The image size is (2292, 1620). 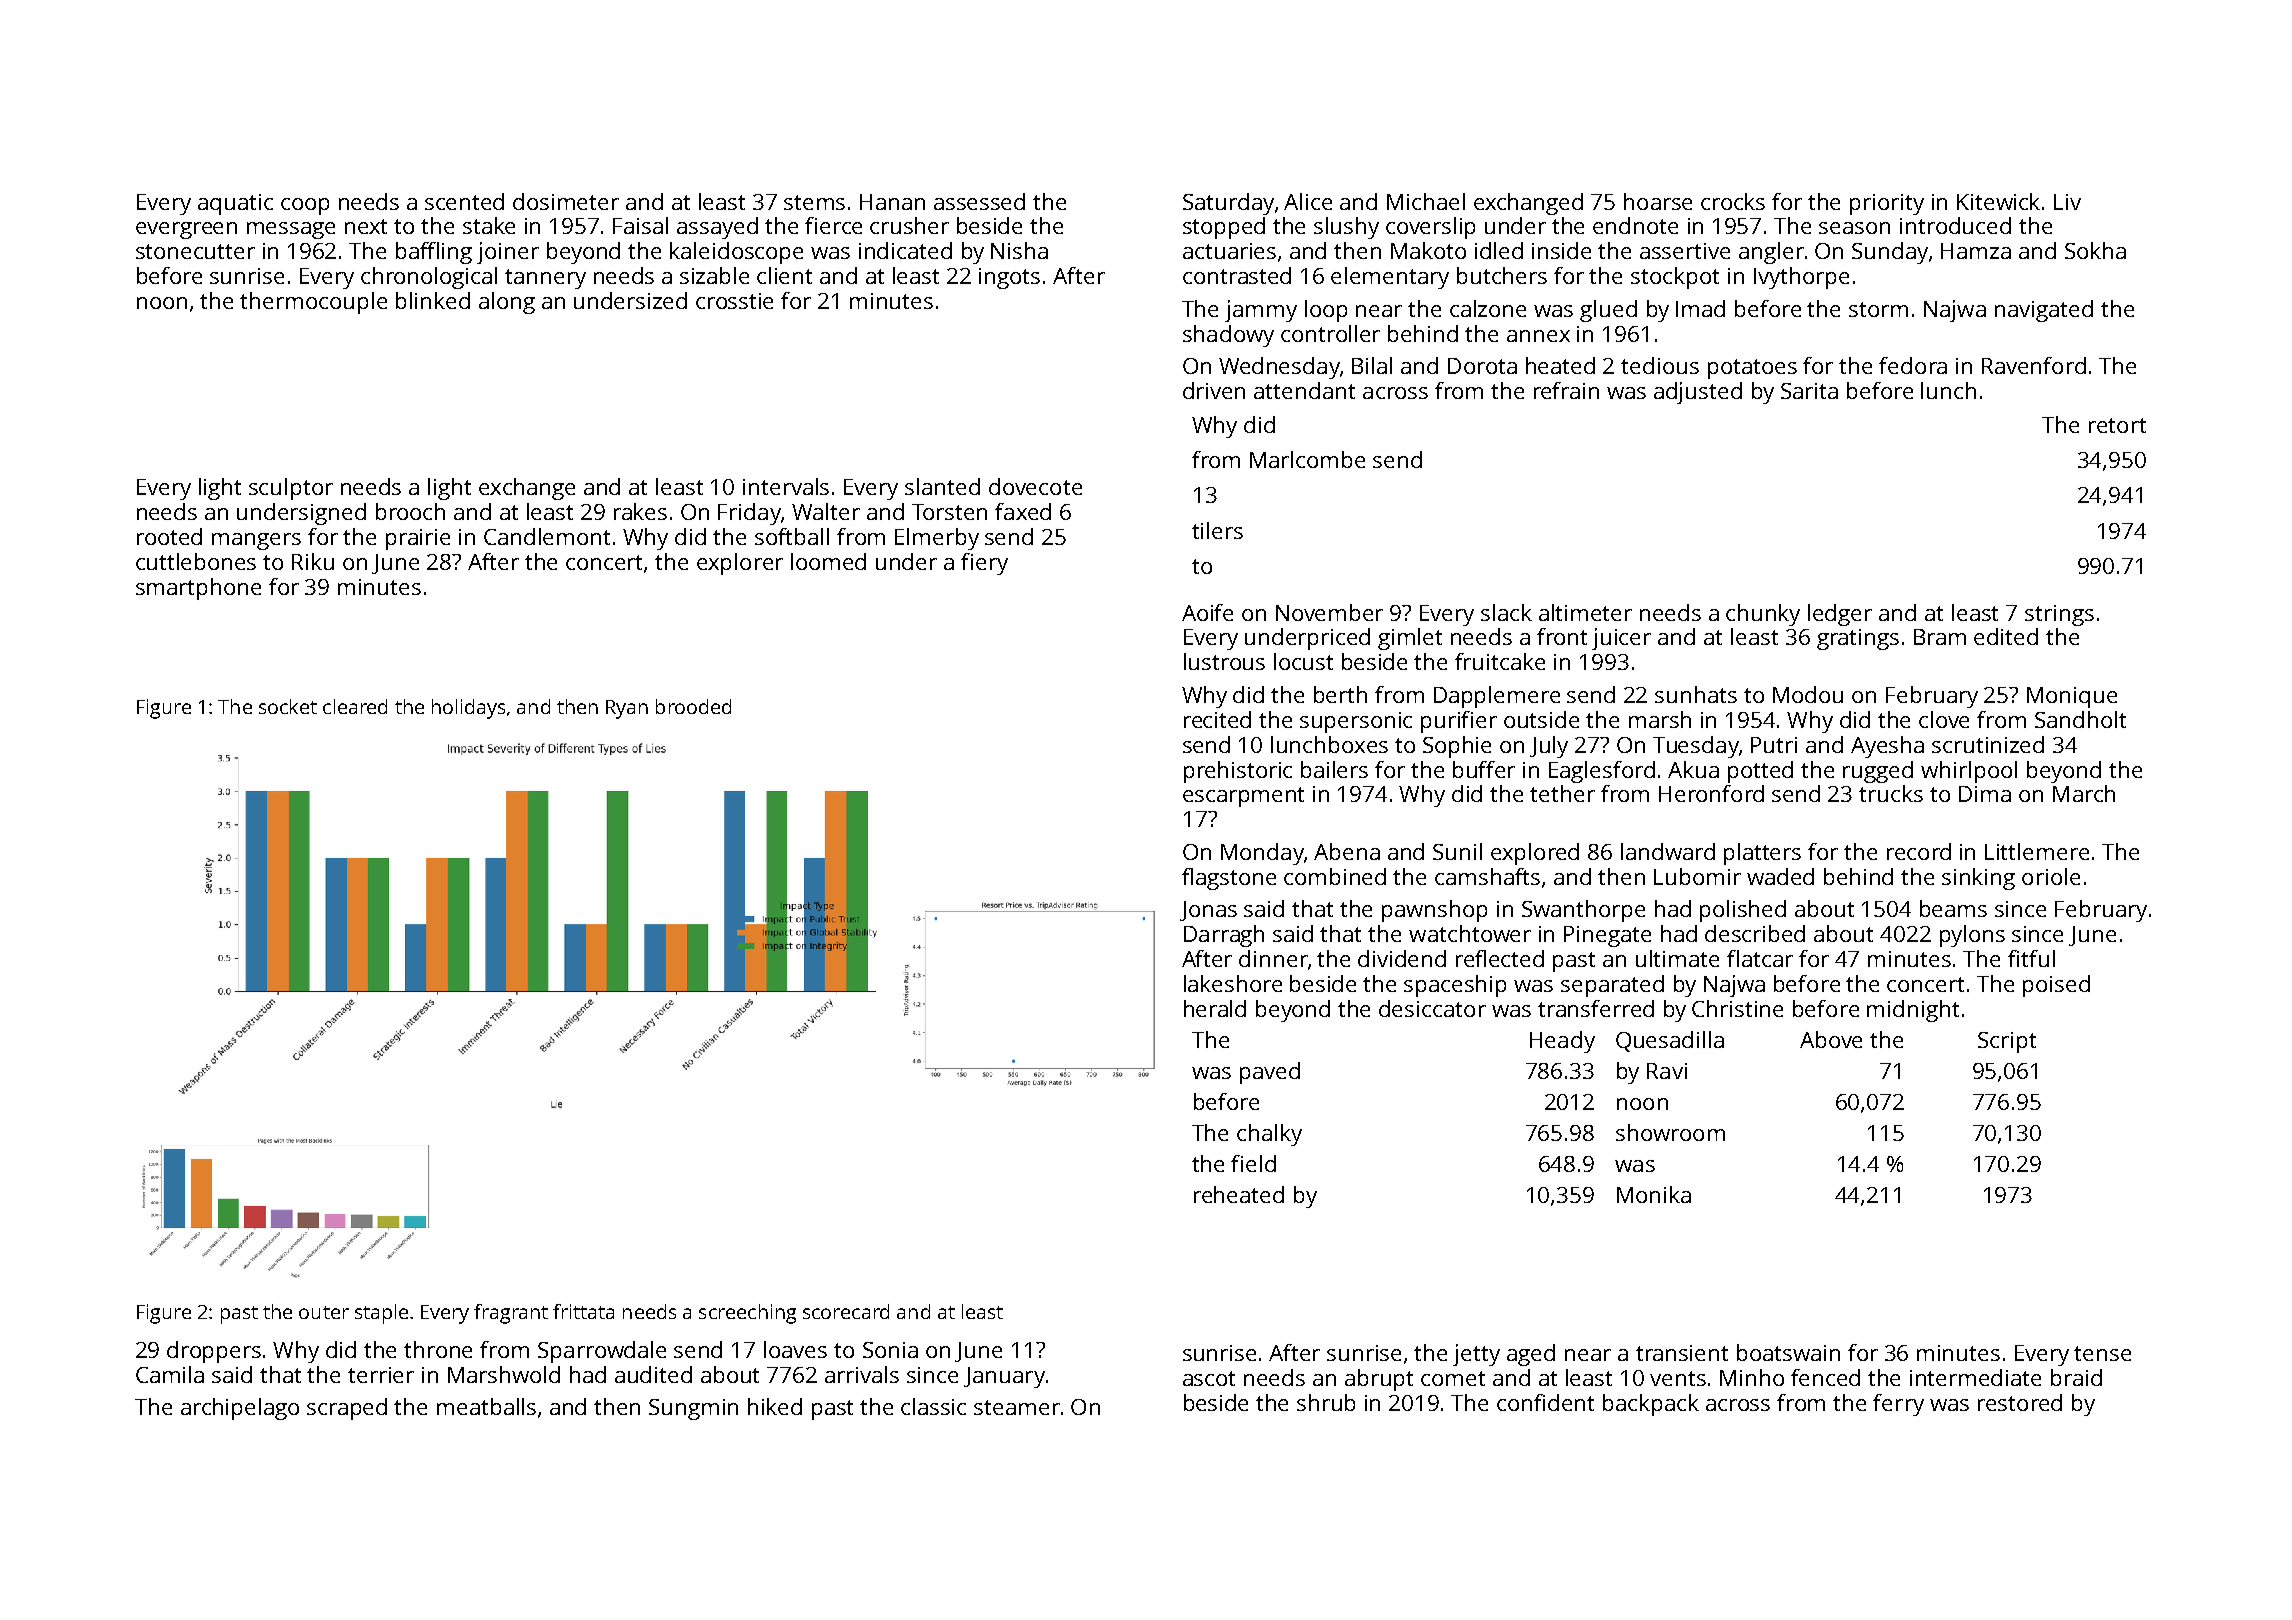 I want to click on holidays, so click(x=468, y=709).
